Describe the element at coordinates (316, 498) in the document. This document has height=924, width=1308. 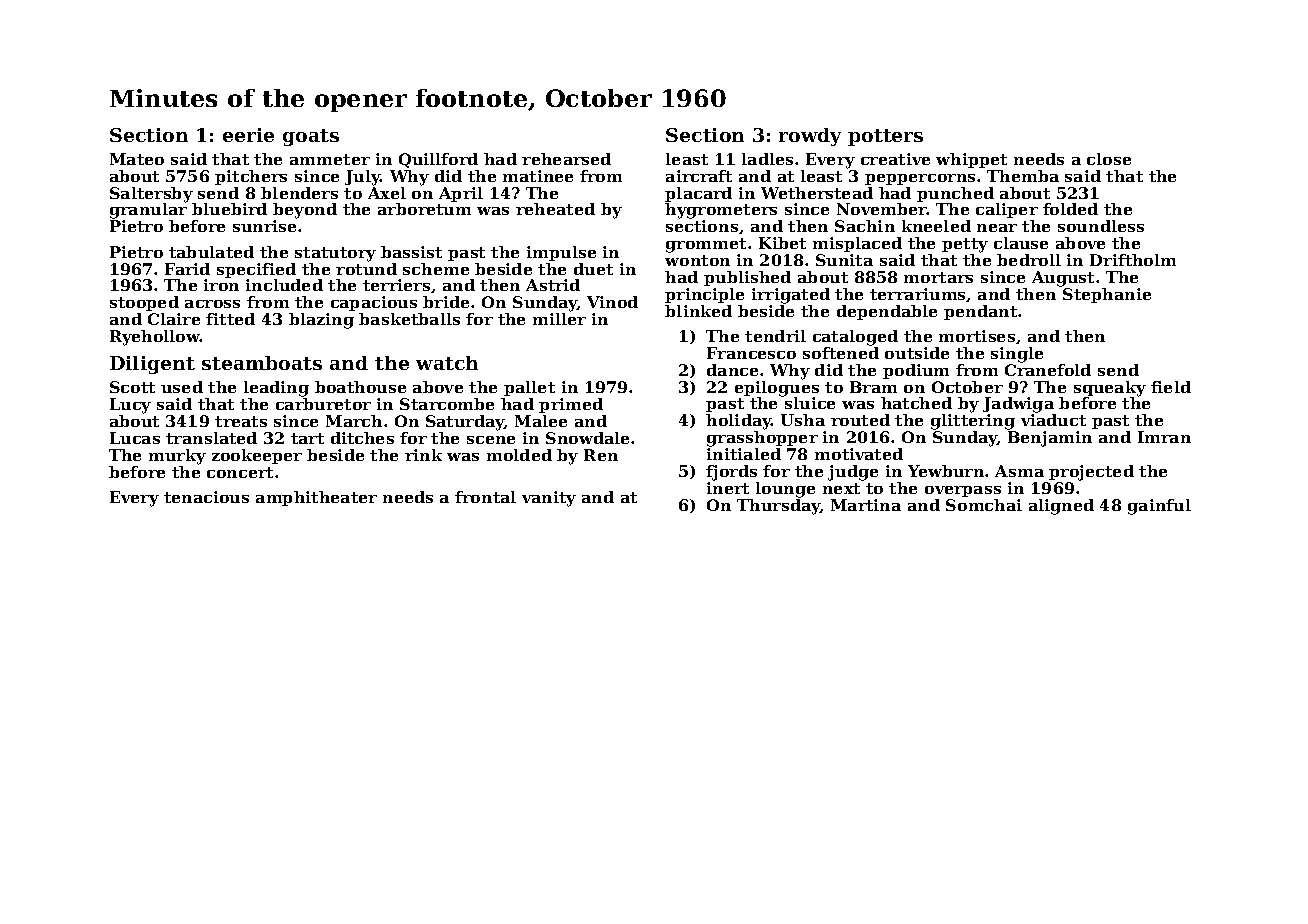
I see `amphitheater` at that location.
